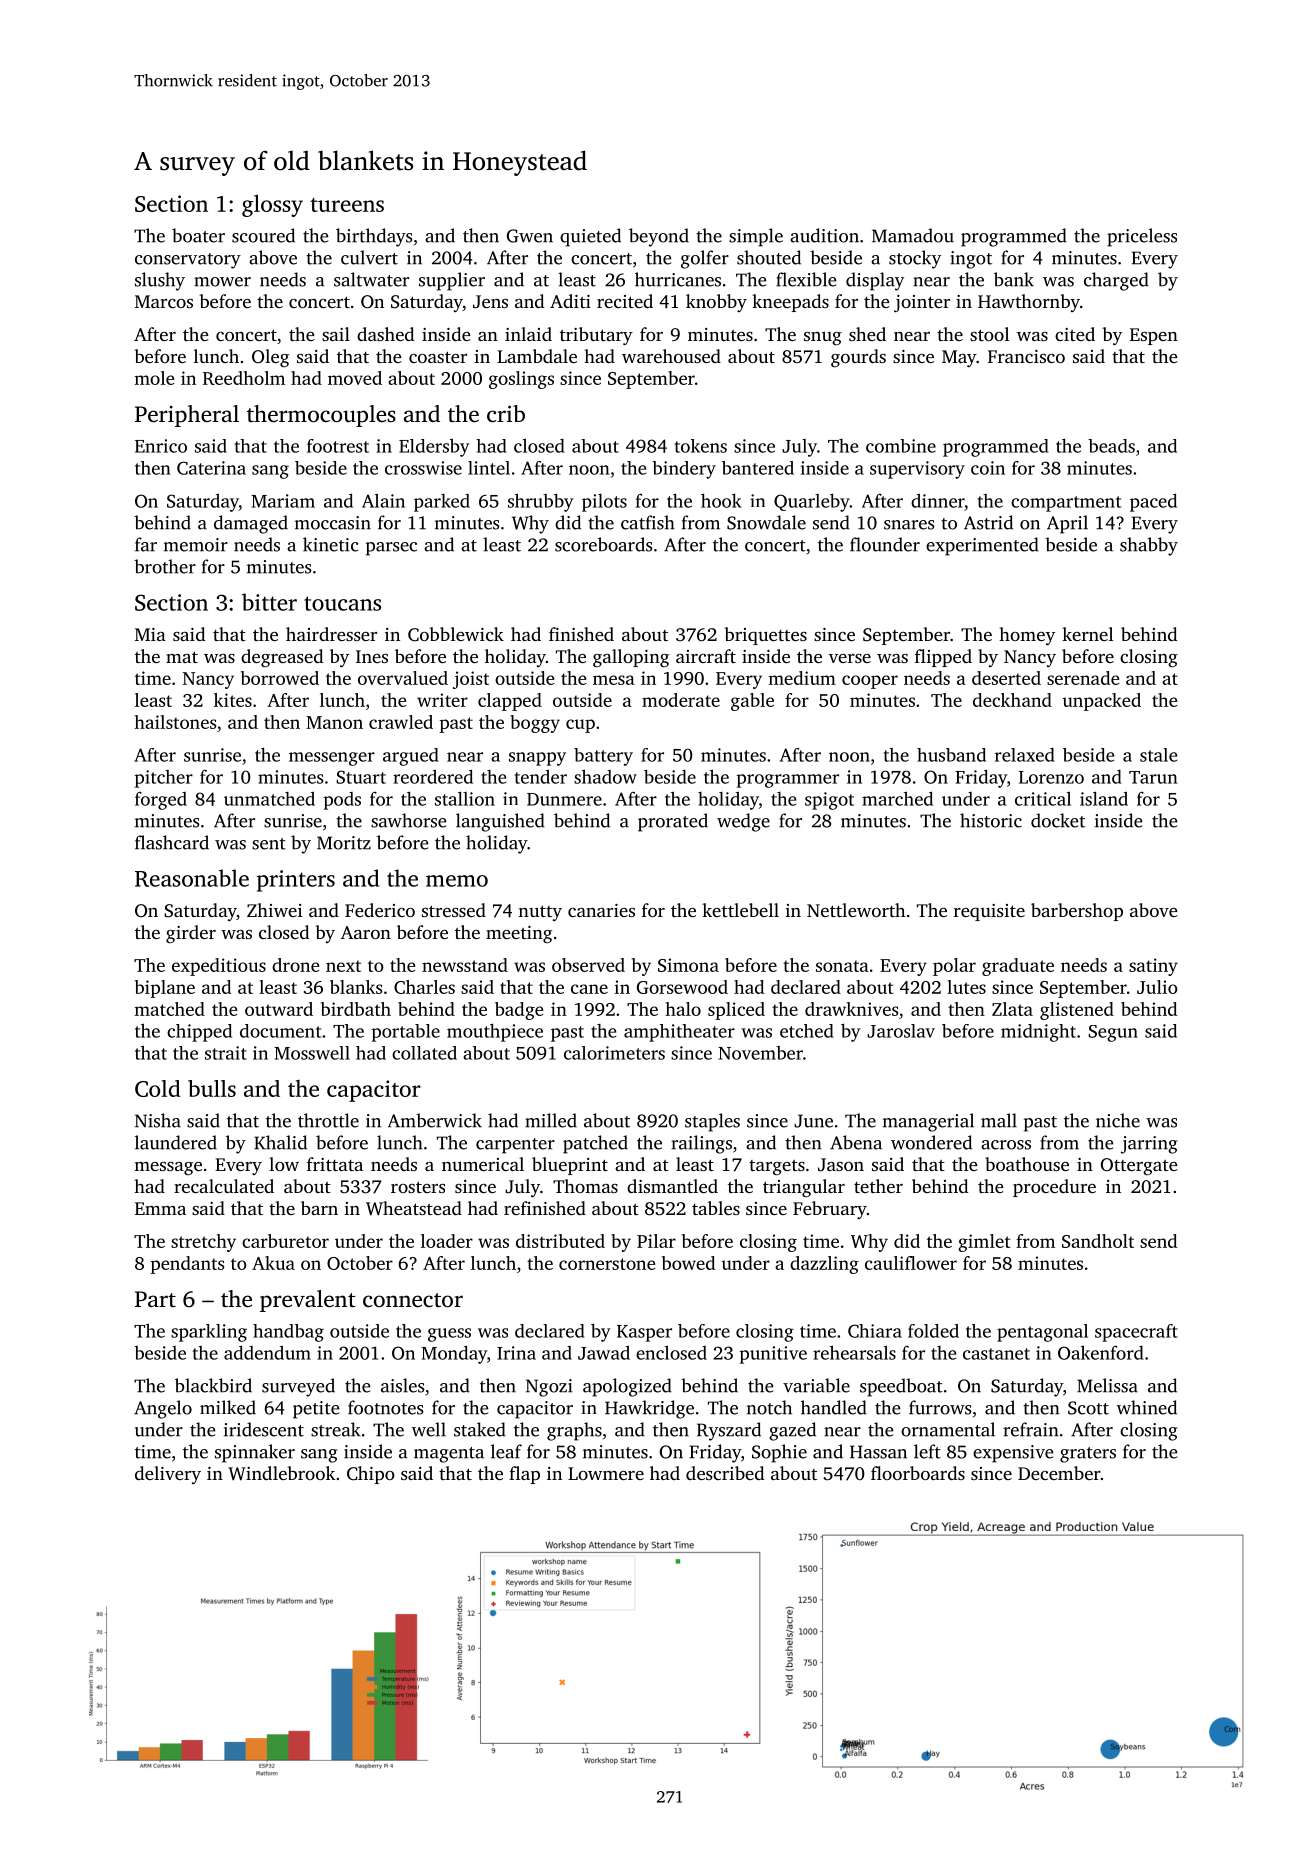  Describe the element at coordinates (374, 237) in the screenshot. I see `birthdays` at that location.
